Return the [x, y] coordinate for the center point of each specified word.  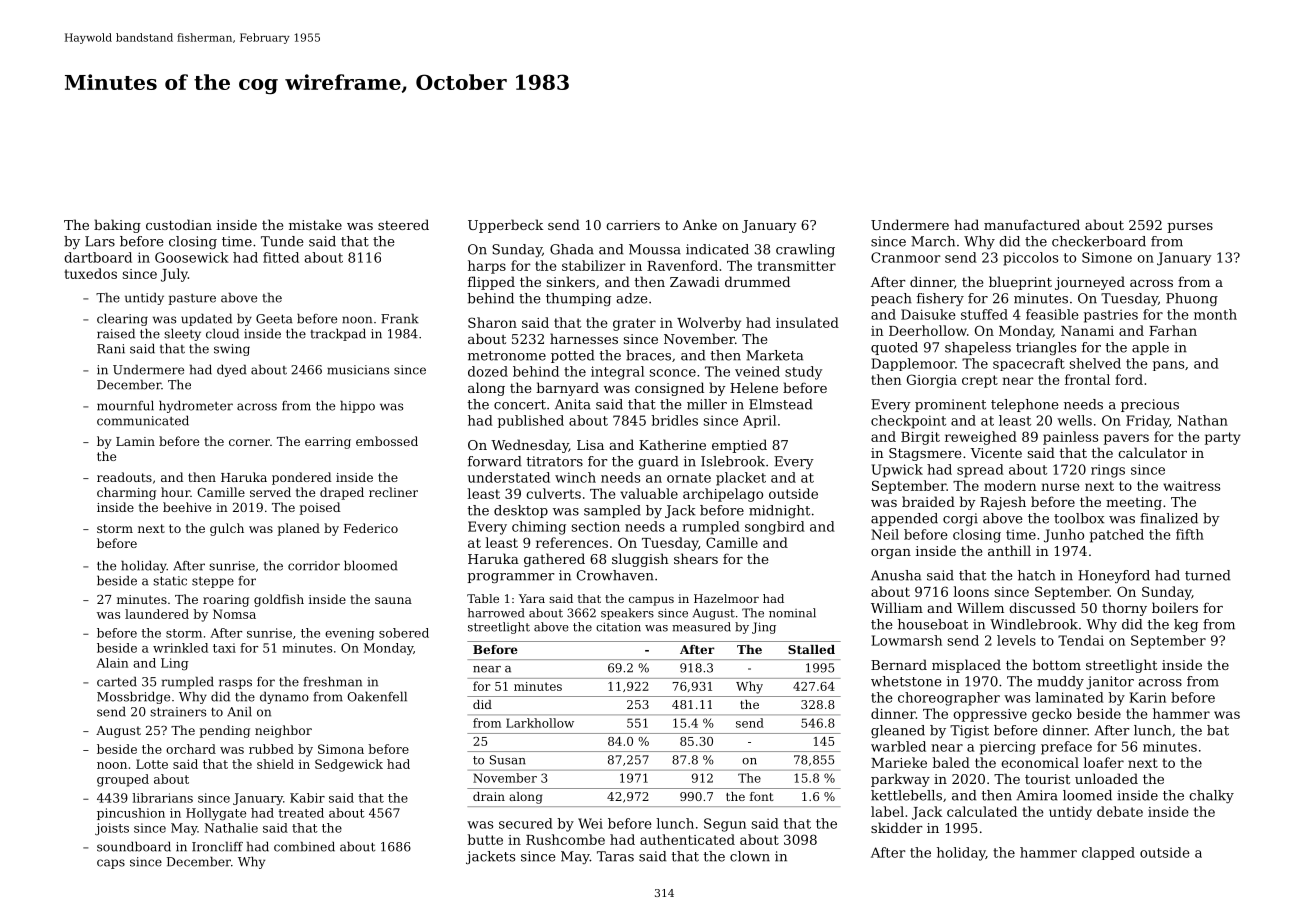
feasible [1052, 314]
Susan [508, 760]
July [174, 275]
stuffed [984, 314]
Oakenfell [377, 696]
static [170, 581]
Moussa [655, 249]
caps [111, 864]
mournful [125, 405]
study [803, 373]
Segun [725, 825]
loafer [1103, 762]
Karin [1147, 697]
